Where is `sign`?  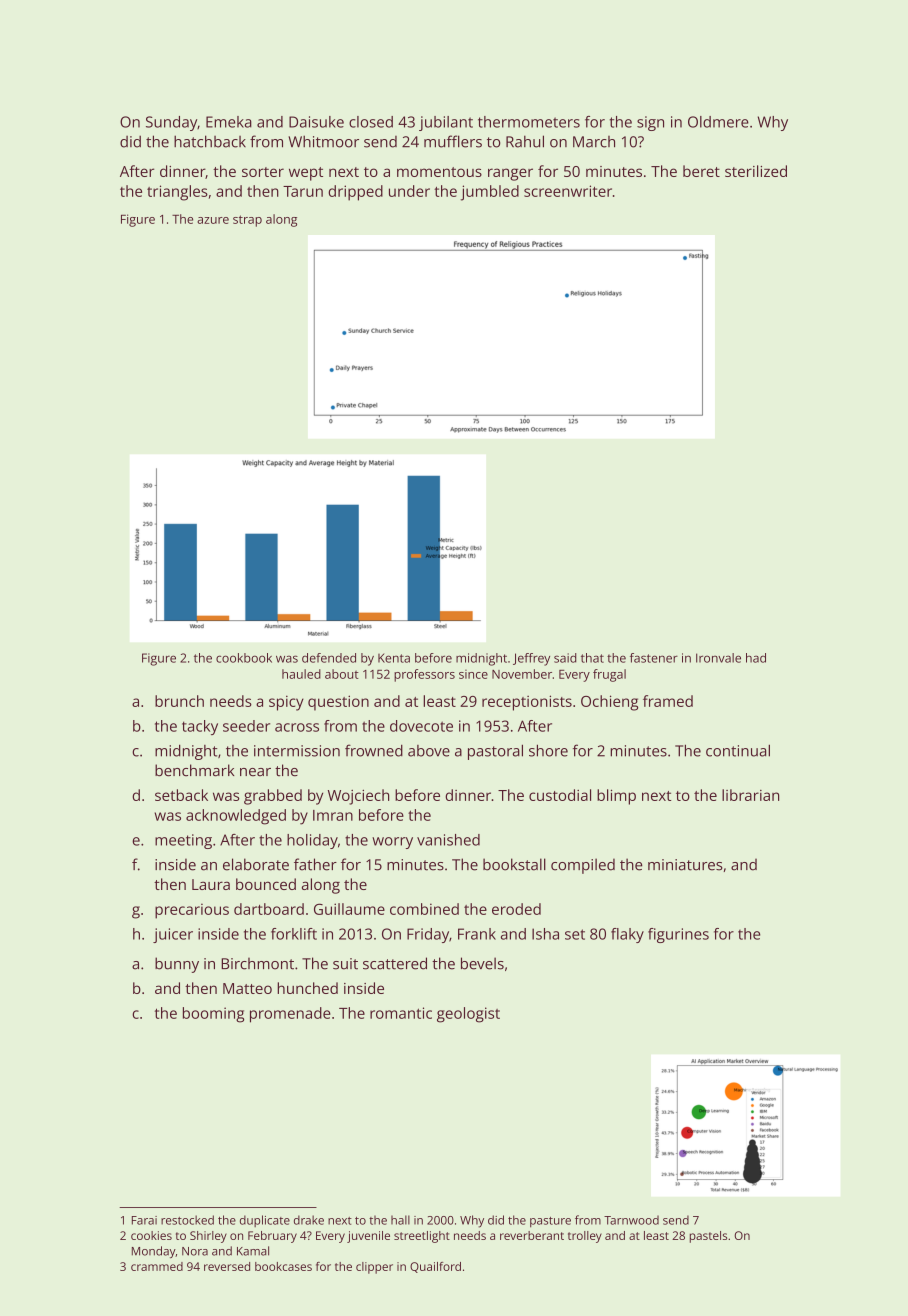 sign is located at coordinates (650, 123).
